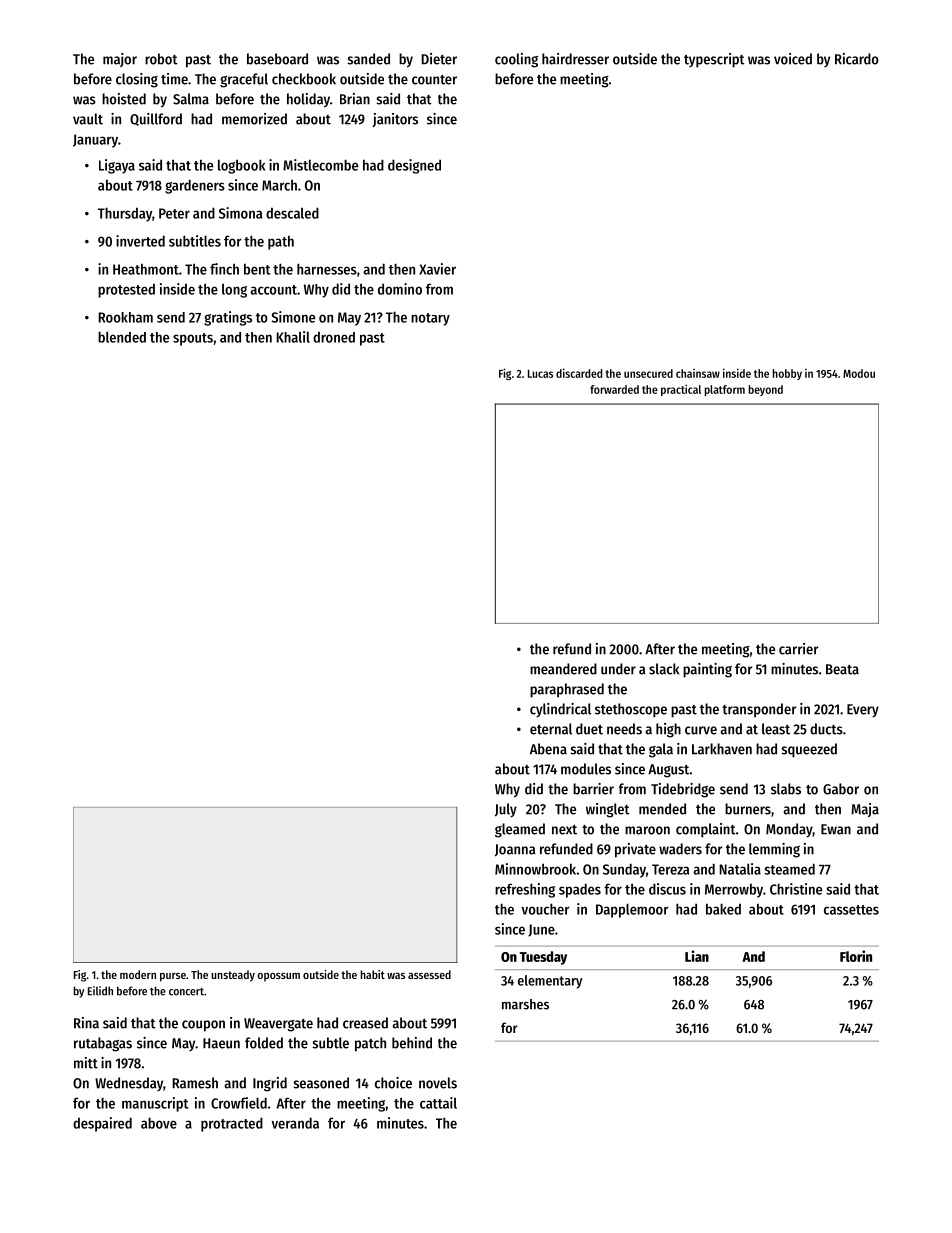 The height and width of the screenshot is (1233, 952). I want to click on blended, so click(122, 337).
